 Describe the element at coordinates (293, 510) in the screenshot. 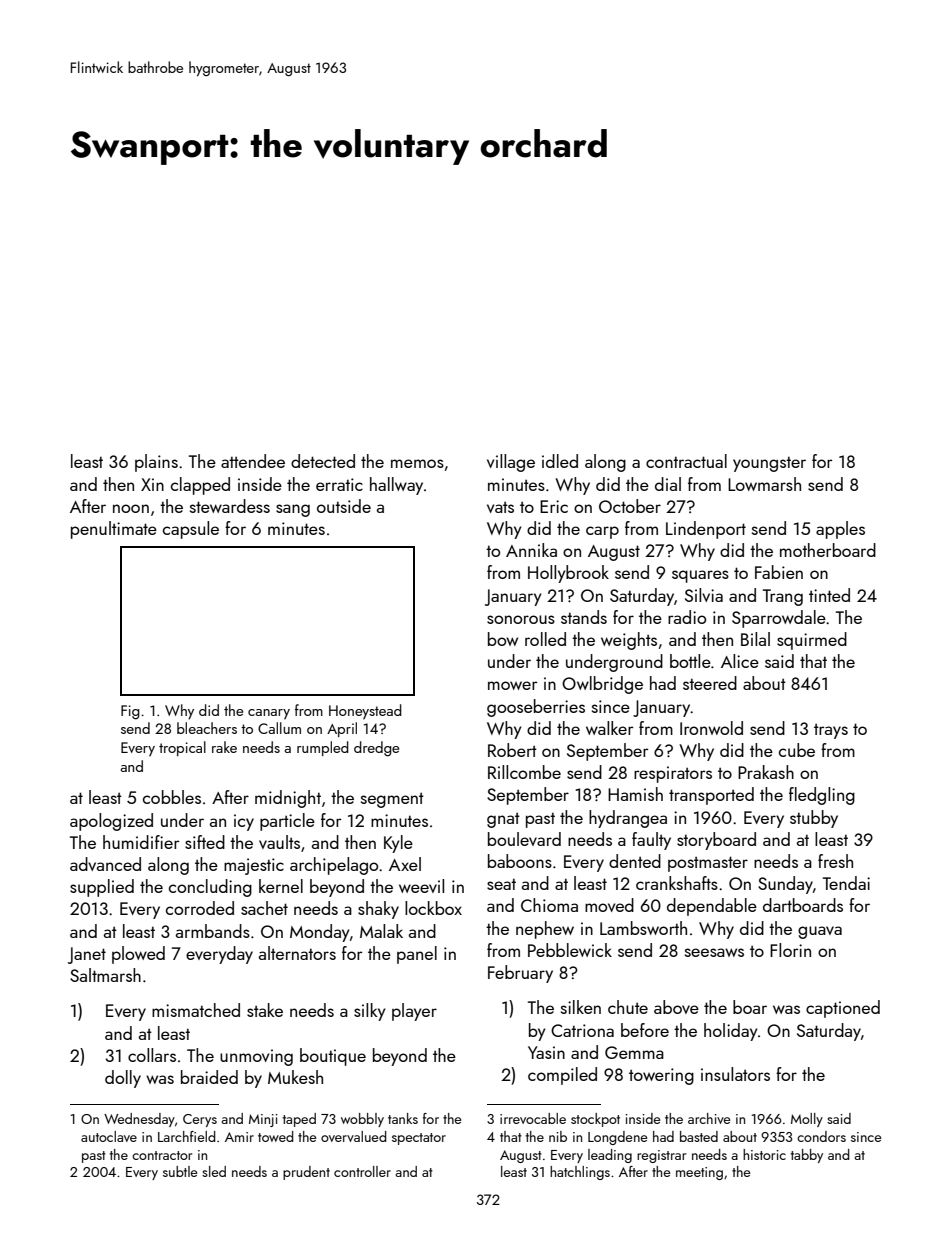

I see `sang` at that location.
